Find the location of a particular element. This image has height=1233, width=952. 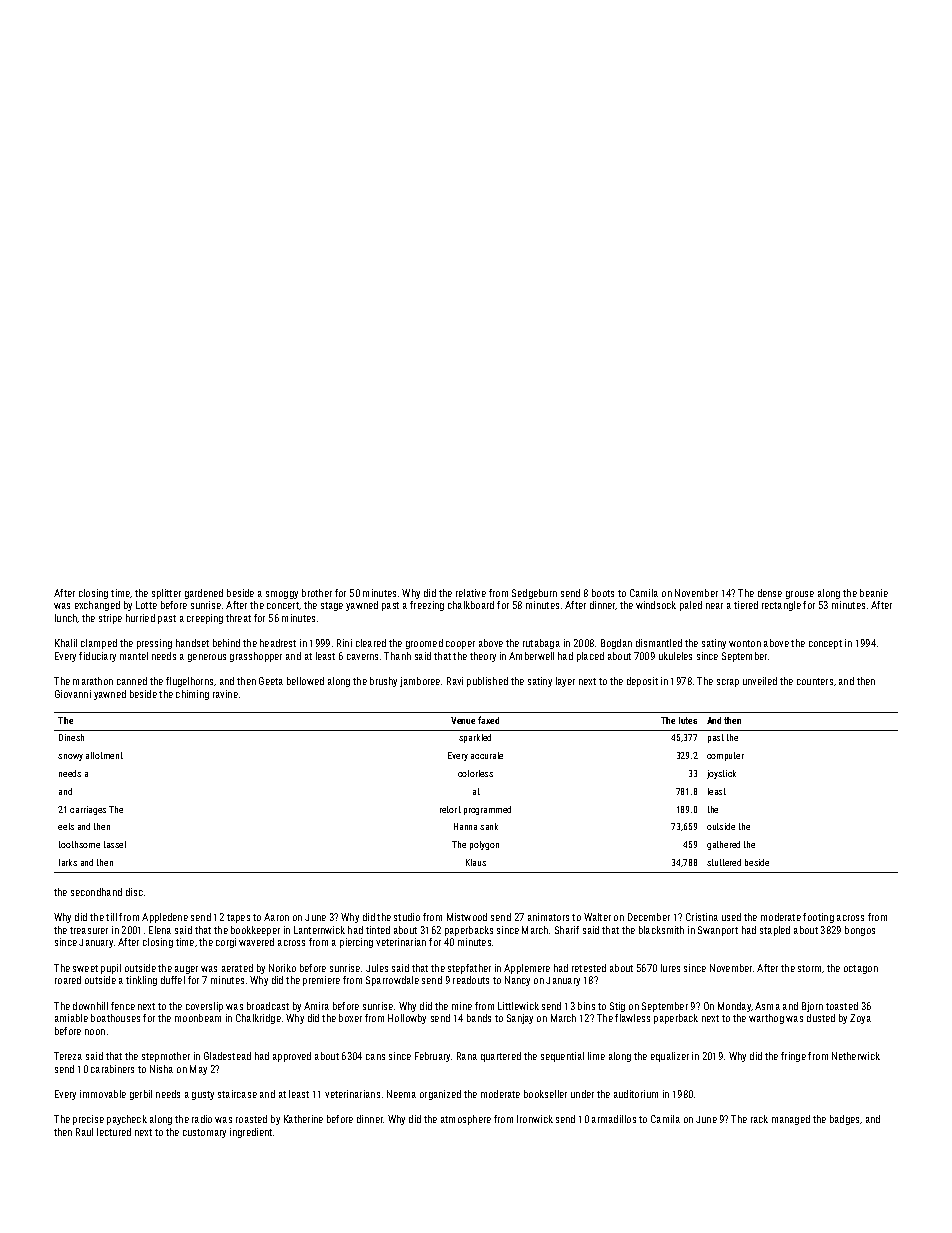

rack is located at coordinates (759, 1119).
